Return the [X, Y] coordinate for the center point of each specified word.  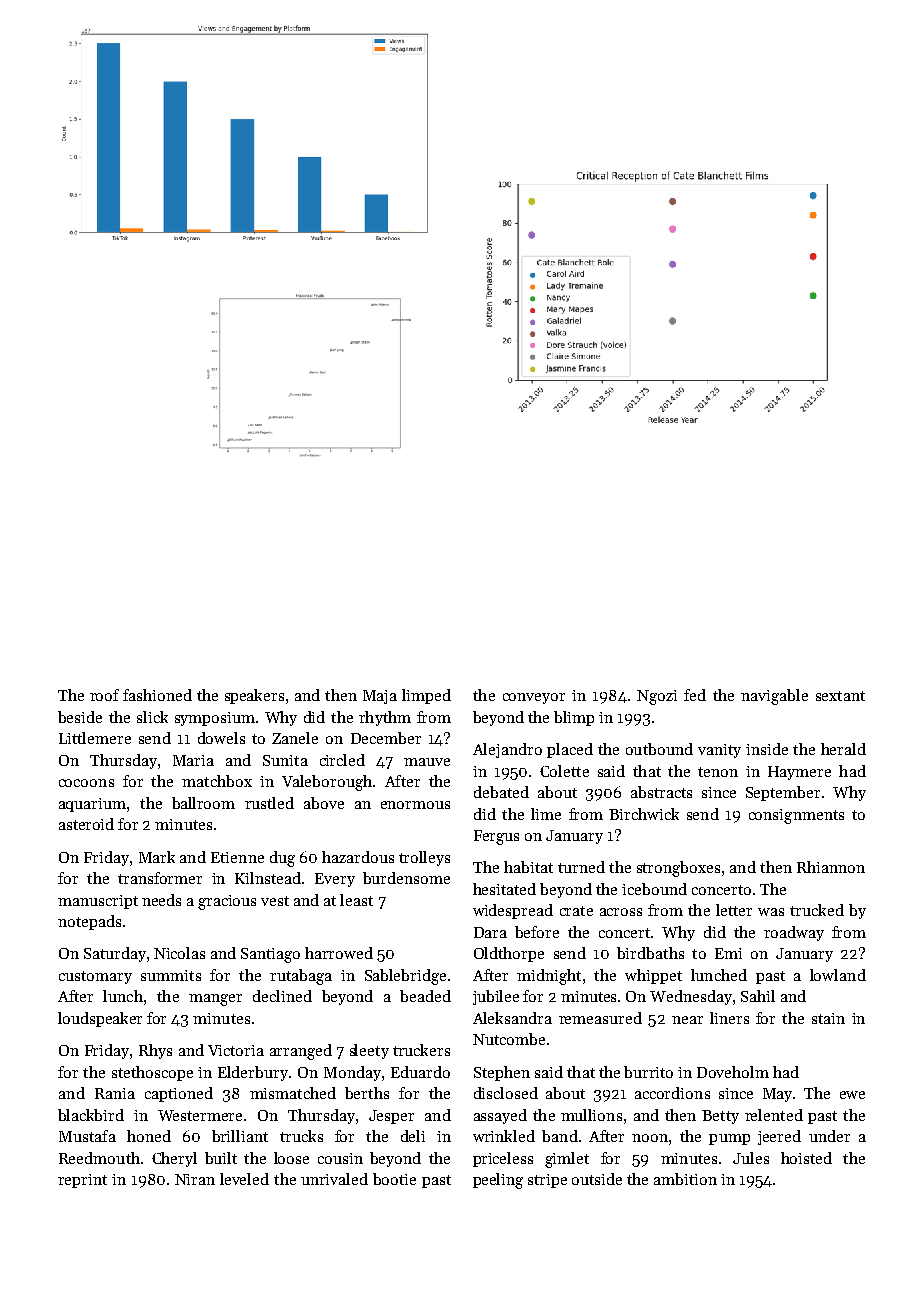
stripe [547, 1181]
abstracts [661, 792]
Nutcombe [509, 1039]
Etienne [237, 857]
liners [729, 1018]
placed [570, 750]
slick [152, 717]
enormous [415, 805]
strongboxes [678, 869]
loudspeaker [100, 1019]
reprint [82, 1181]
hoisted [806, 1158]
